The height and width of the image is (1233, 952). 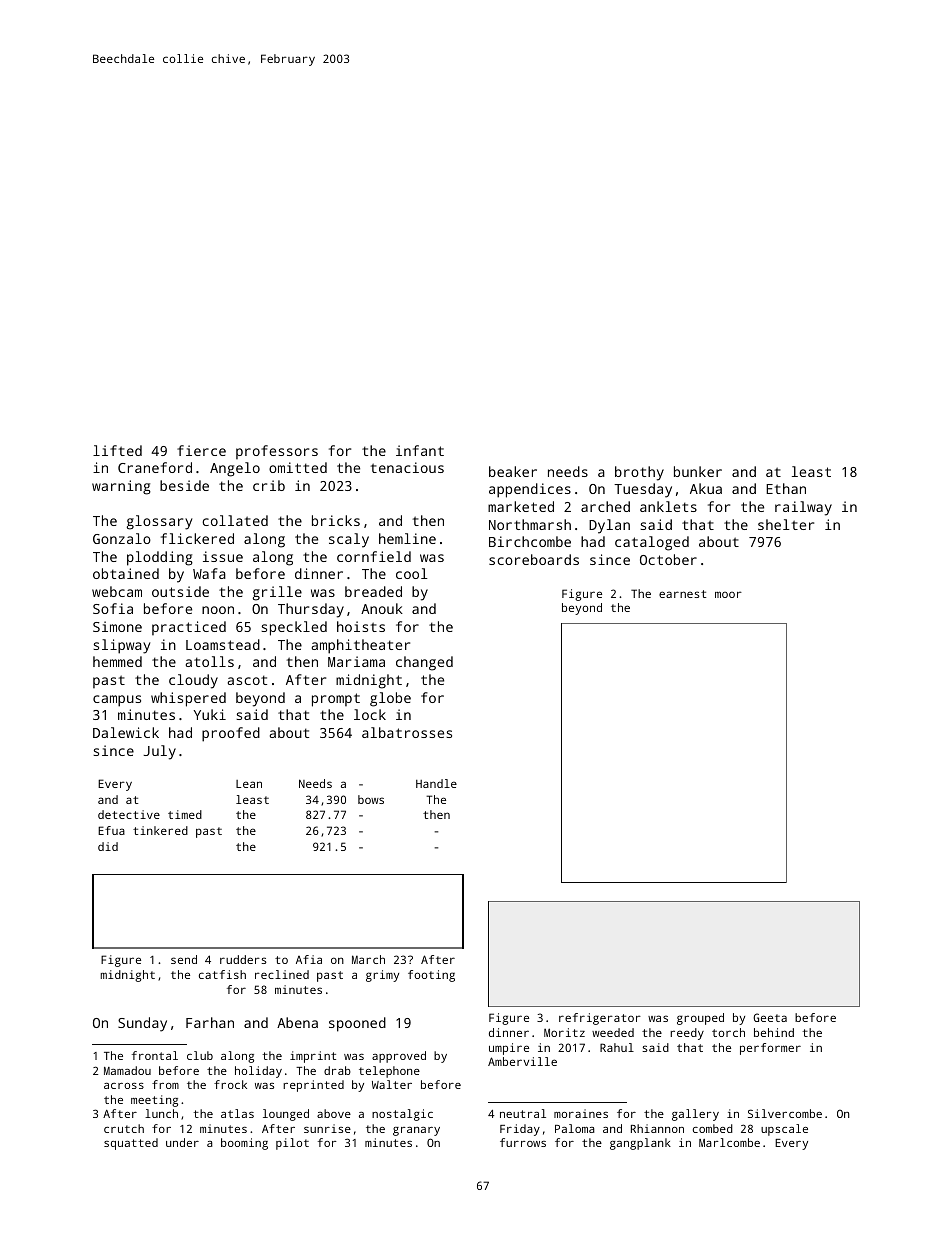 What do you see at coordinates (155, 467) in the image?
I see `Craneford` at bounding box center [155, 467].
